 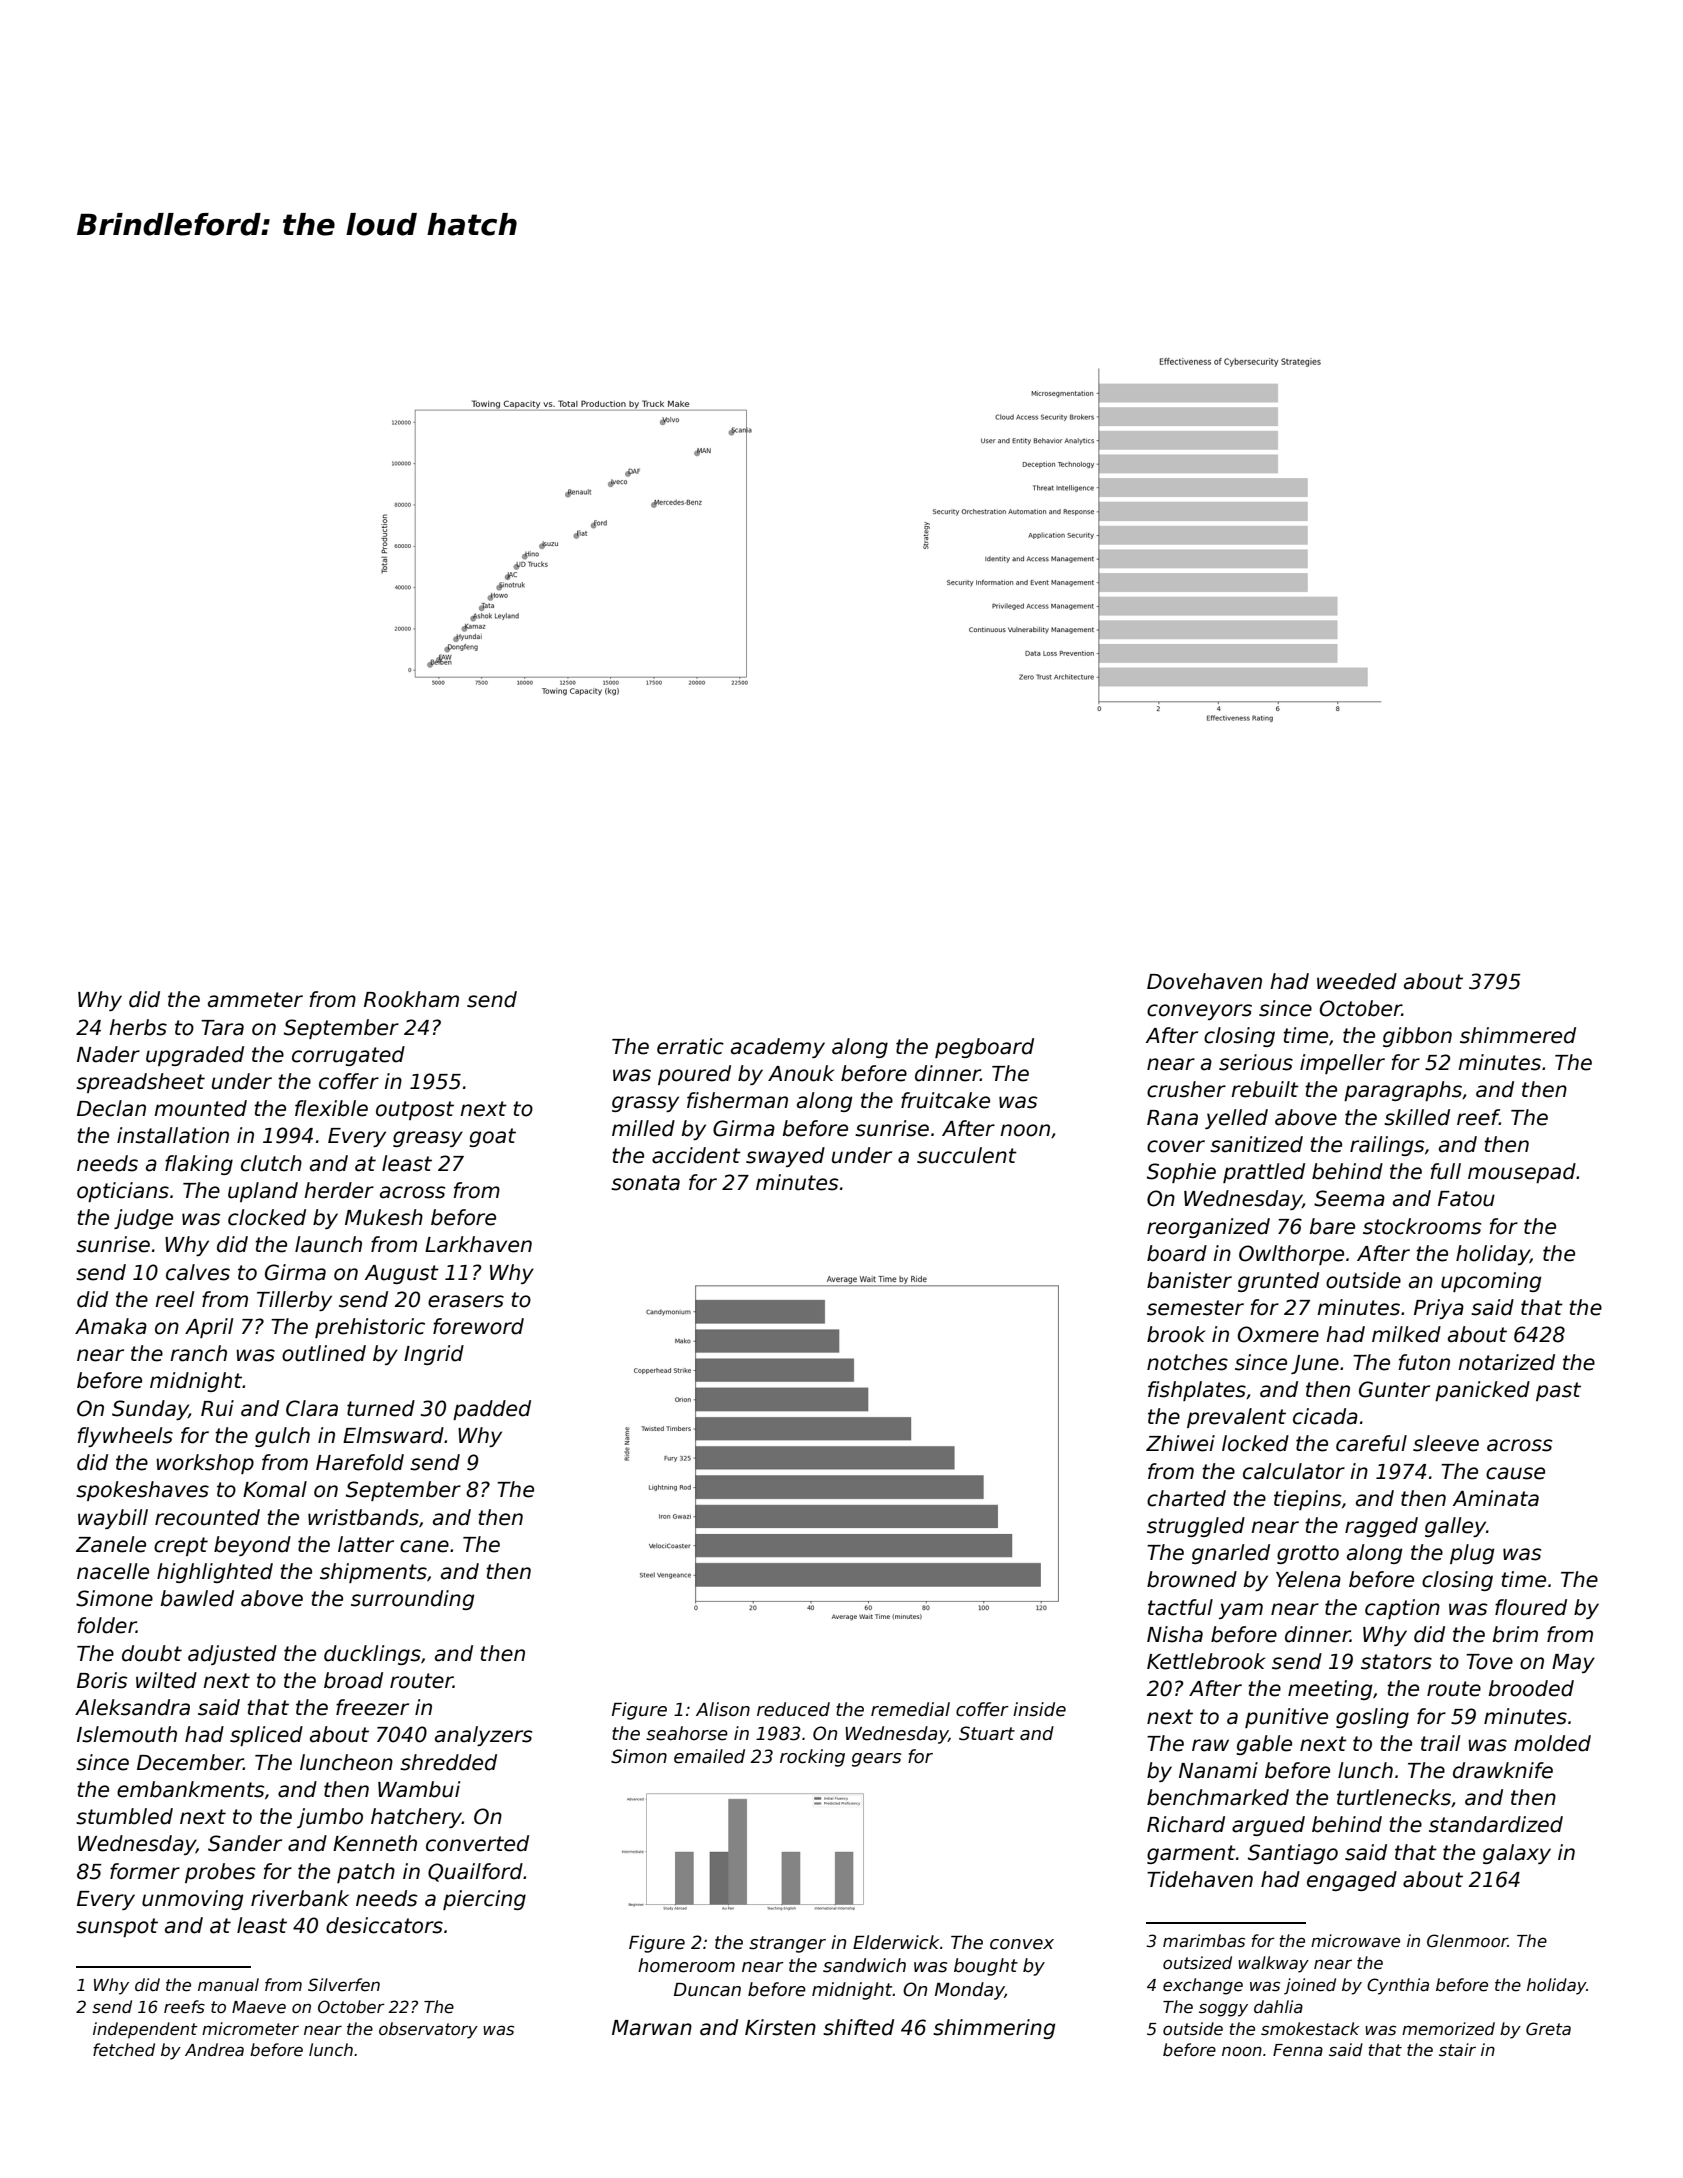 What do you see at coordinates (1308, 1579) in the screenshot?
I see `Yelena` at bounding box center [1308, 1579].
